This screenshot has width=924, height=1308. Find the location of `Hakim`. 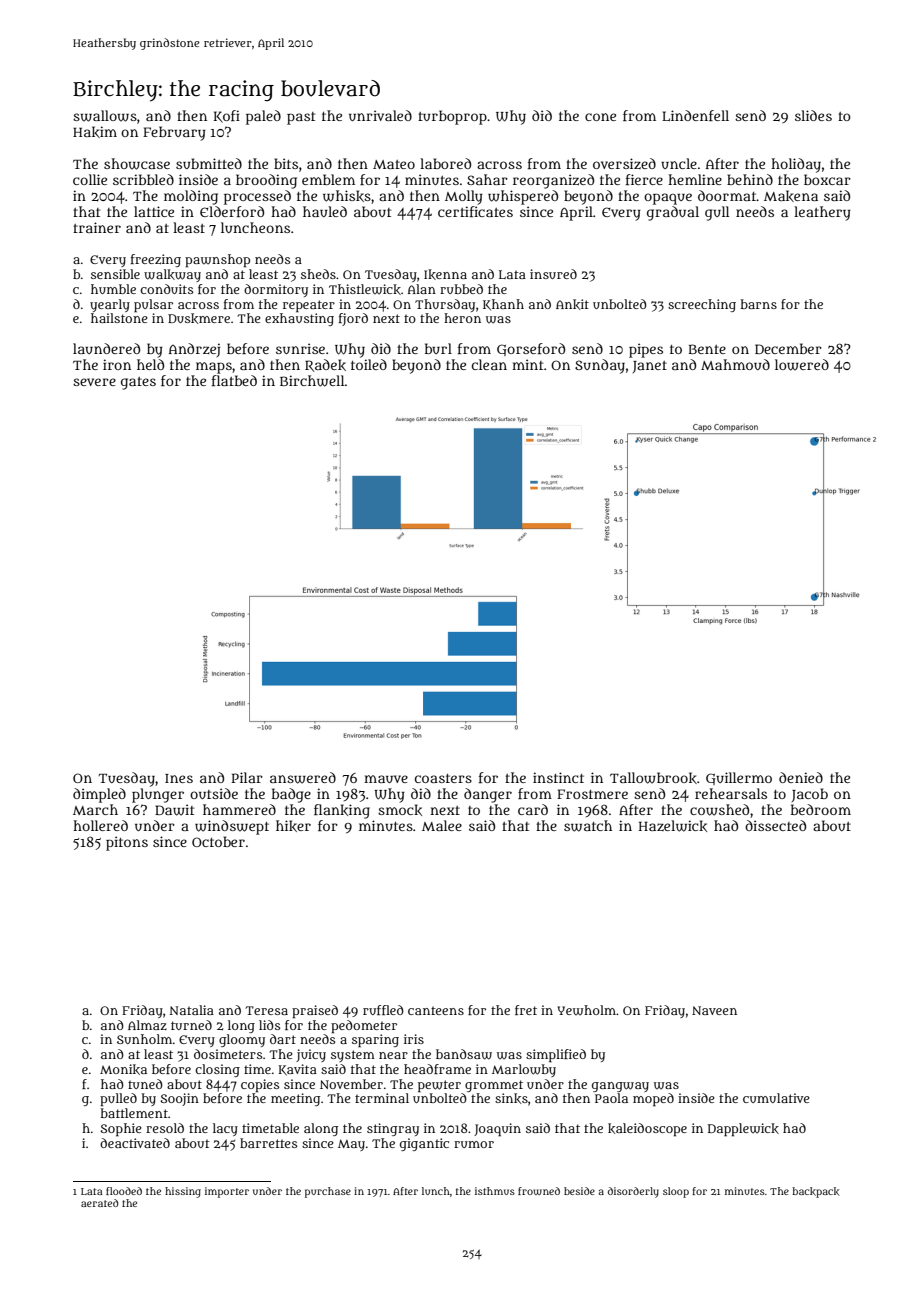

Hakim is located at coordinates (95, 132).
